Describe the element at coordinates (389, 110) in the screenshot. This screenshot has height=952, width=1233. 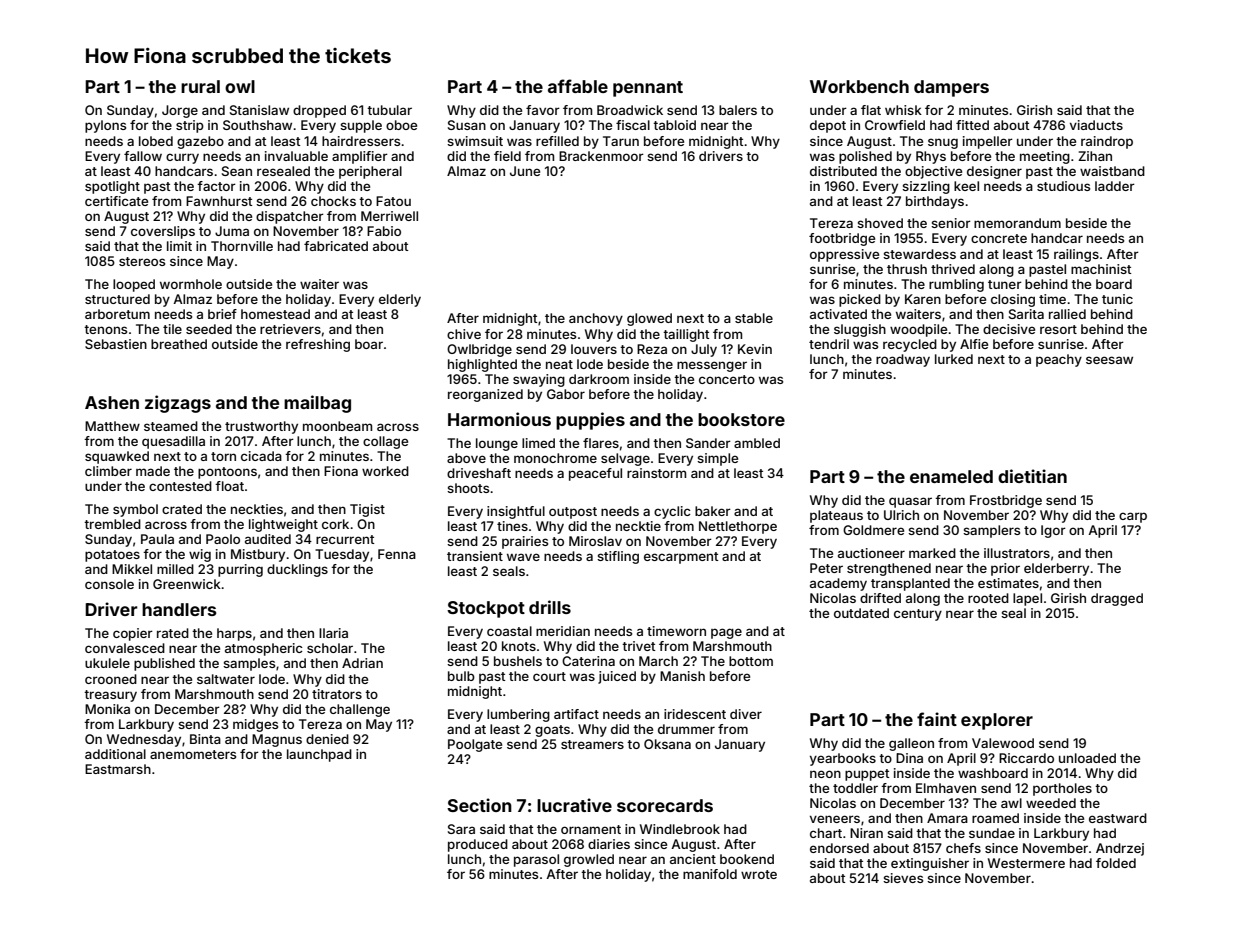
I see `tubular` at that location.
